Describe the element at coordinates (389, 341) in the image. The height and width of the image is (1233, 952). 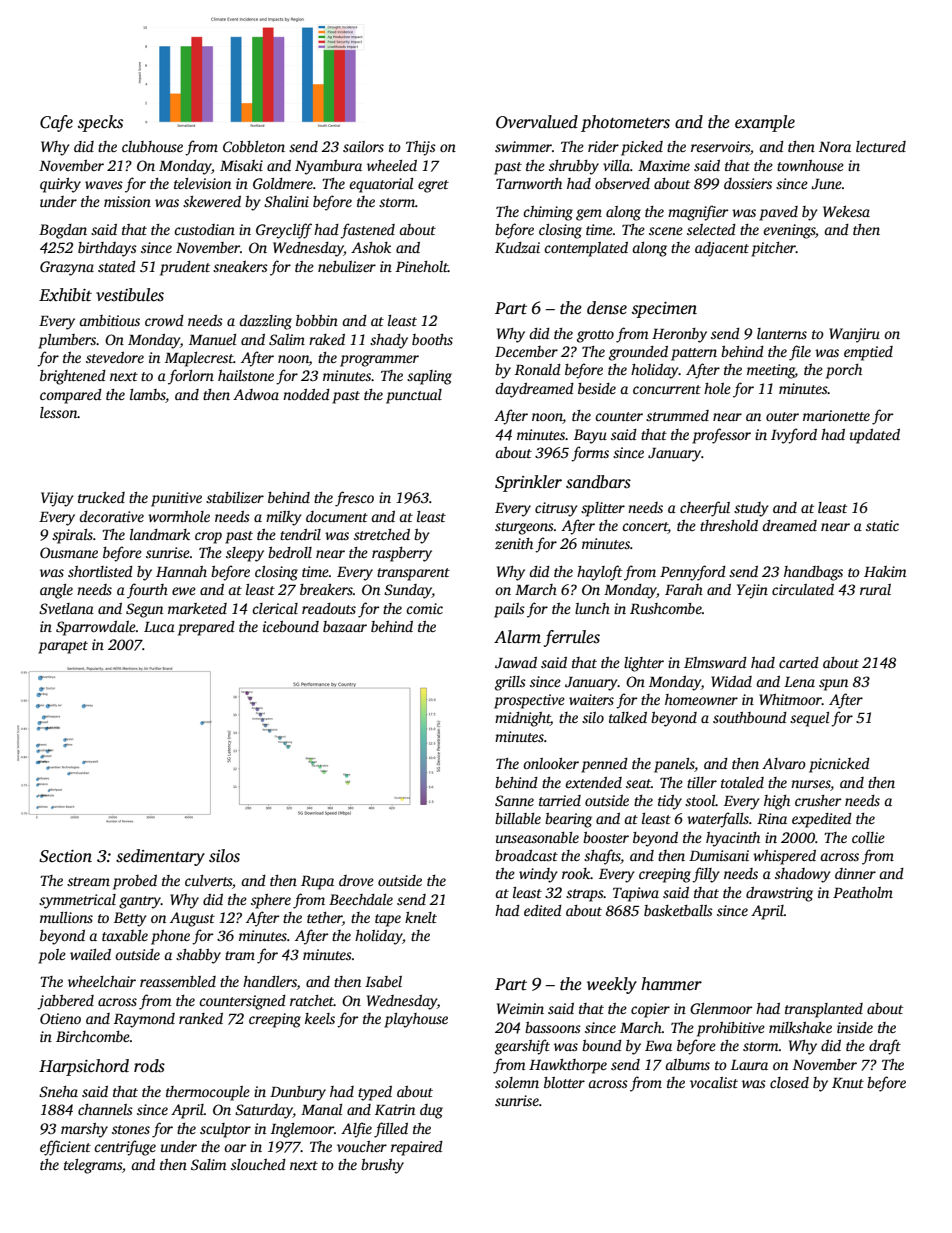
I see `shady` at that location.
